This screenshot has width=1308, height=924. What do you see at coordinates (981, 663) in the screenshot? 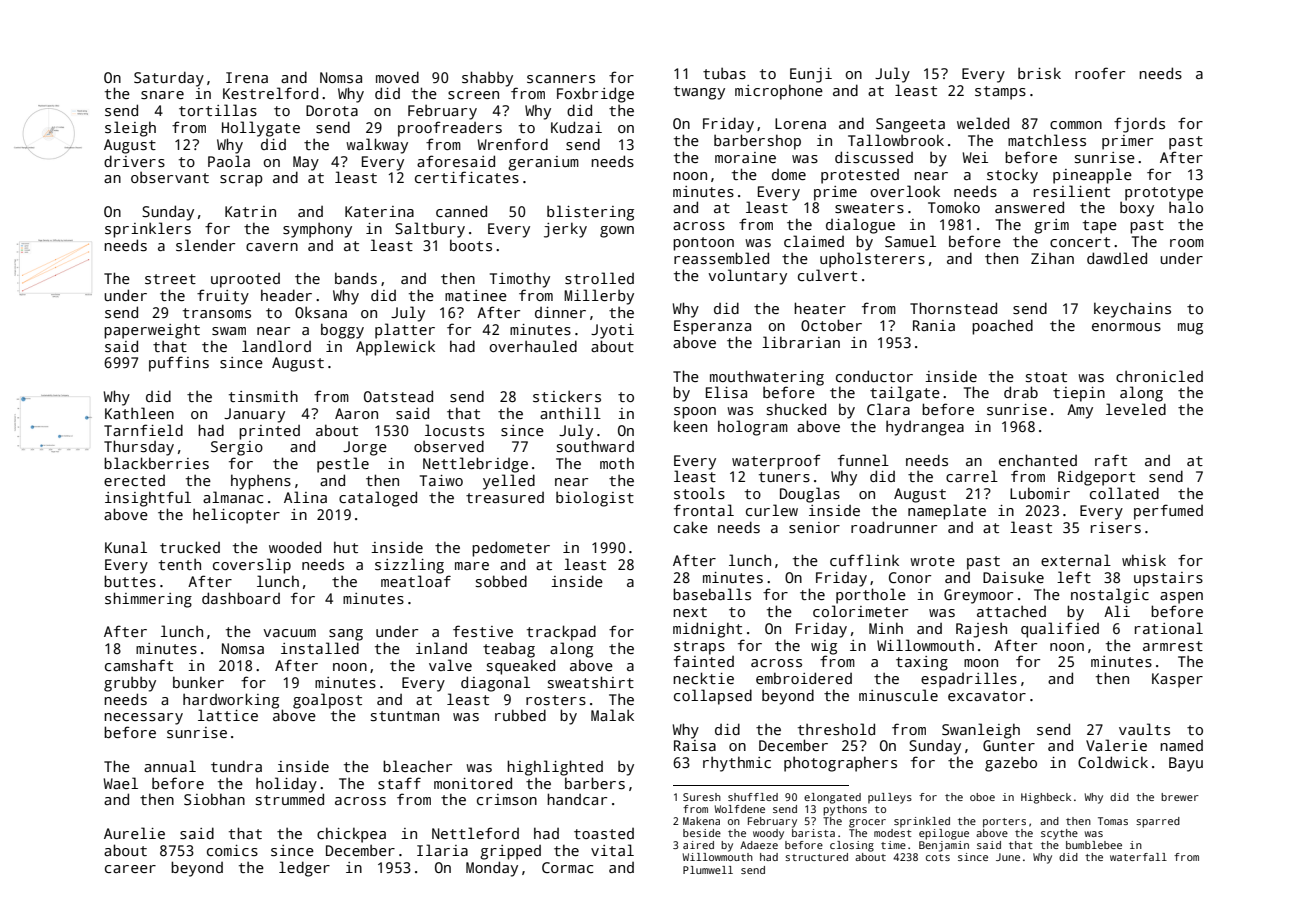
I see `moon` at bounding box center [981, 663].
